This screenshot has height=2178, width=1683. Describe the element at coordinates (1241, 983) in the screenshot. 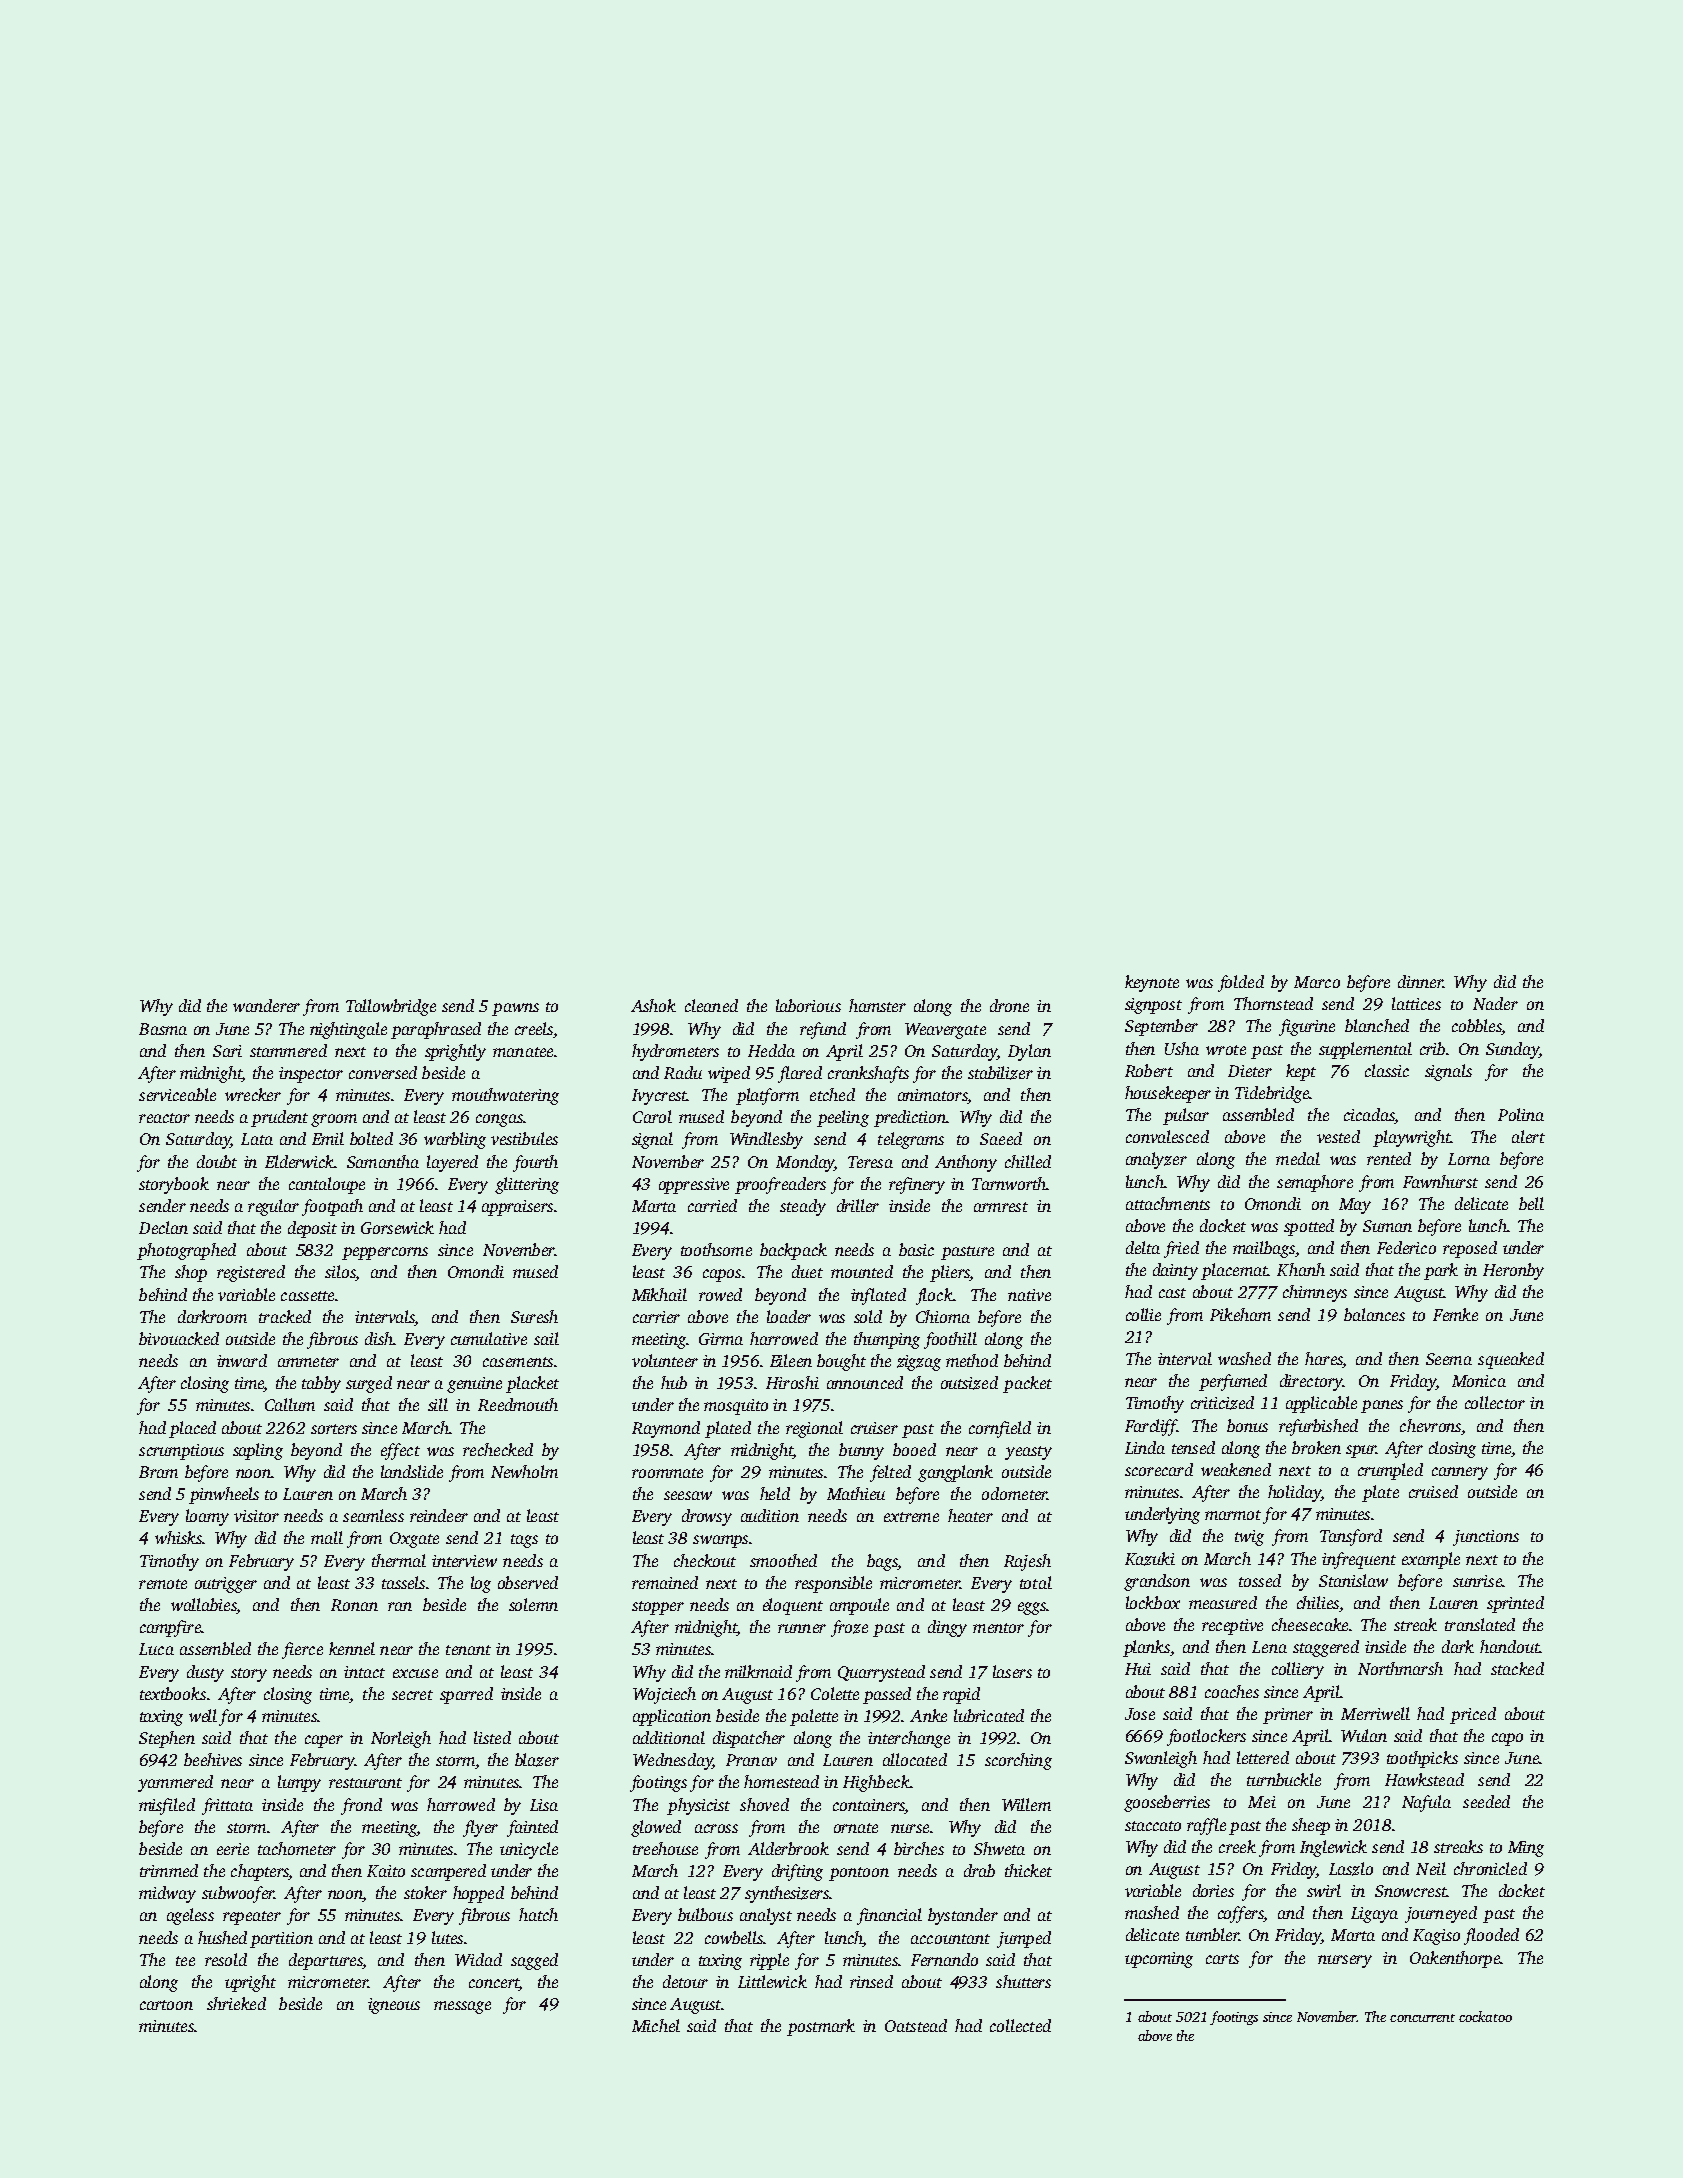

I see `folded` at that location.
